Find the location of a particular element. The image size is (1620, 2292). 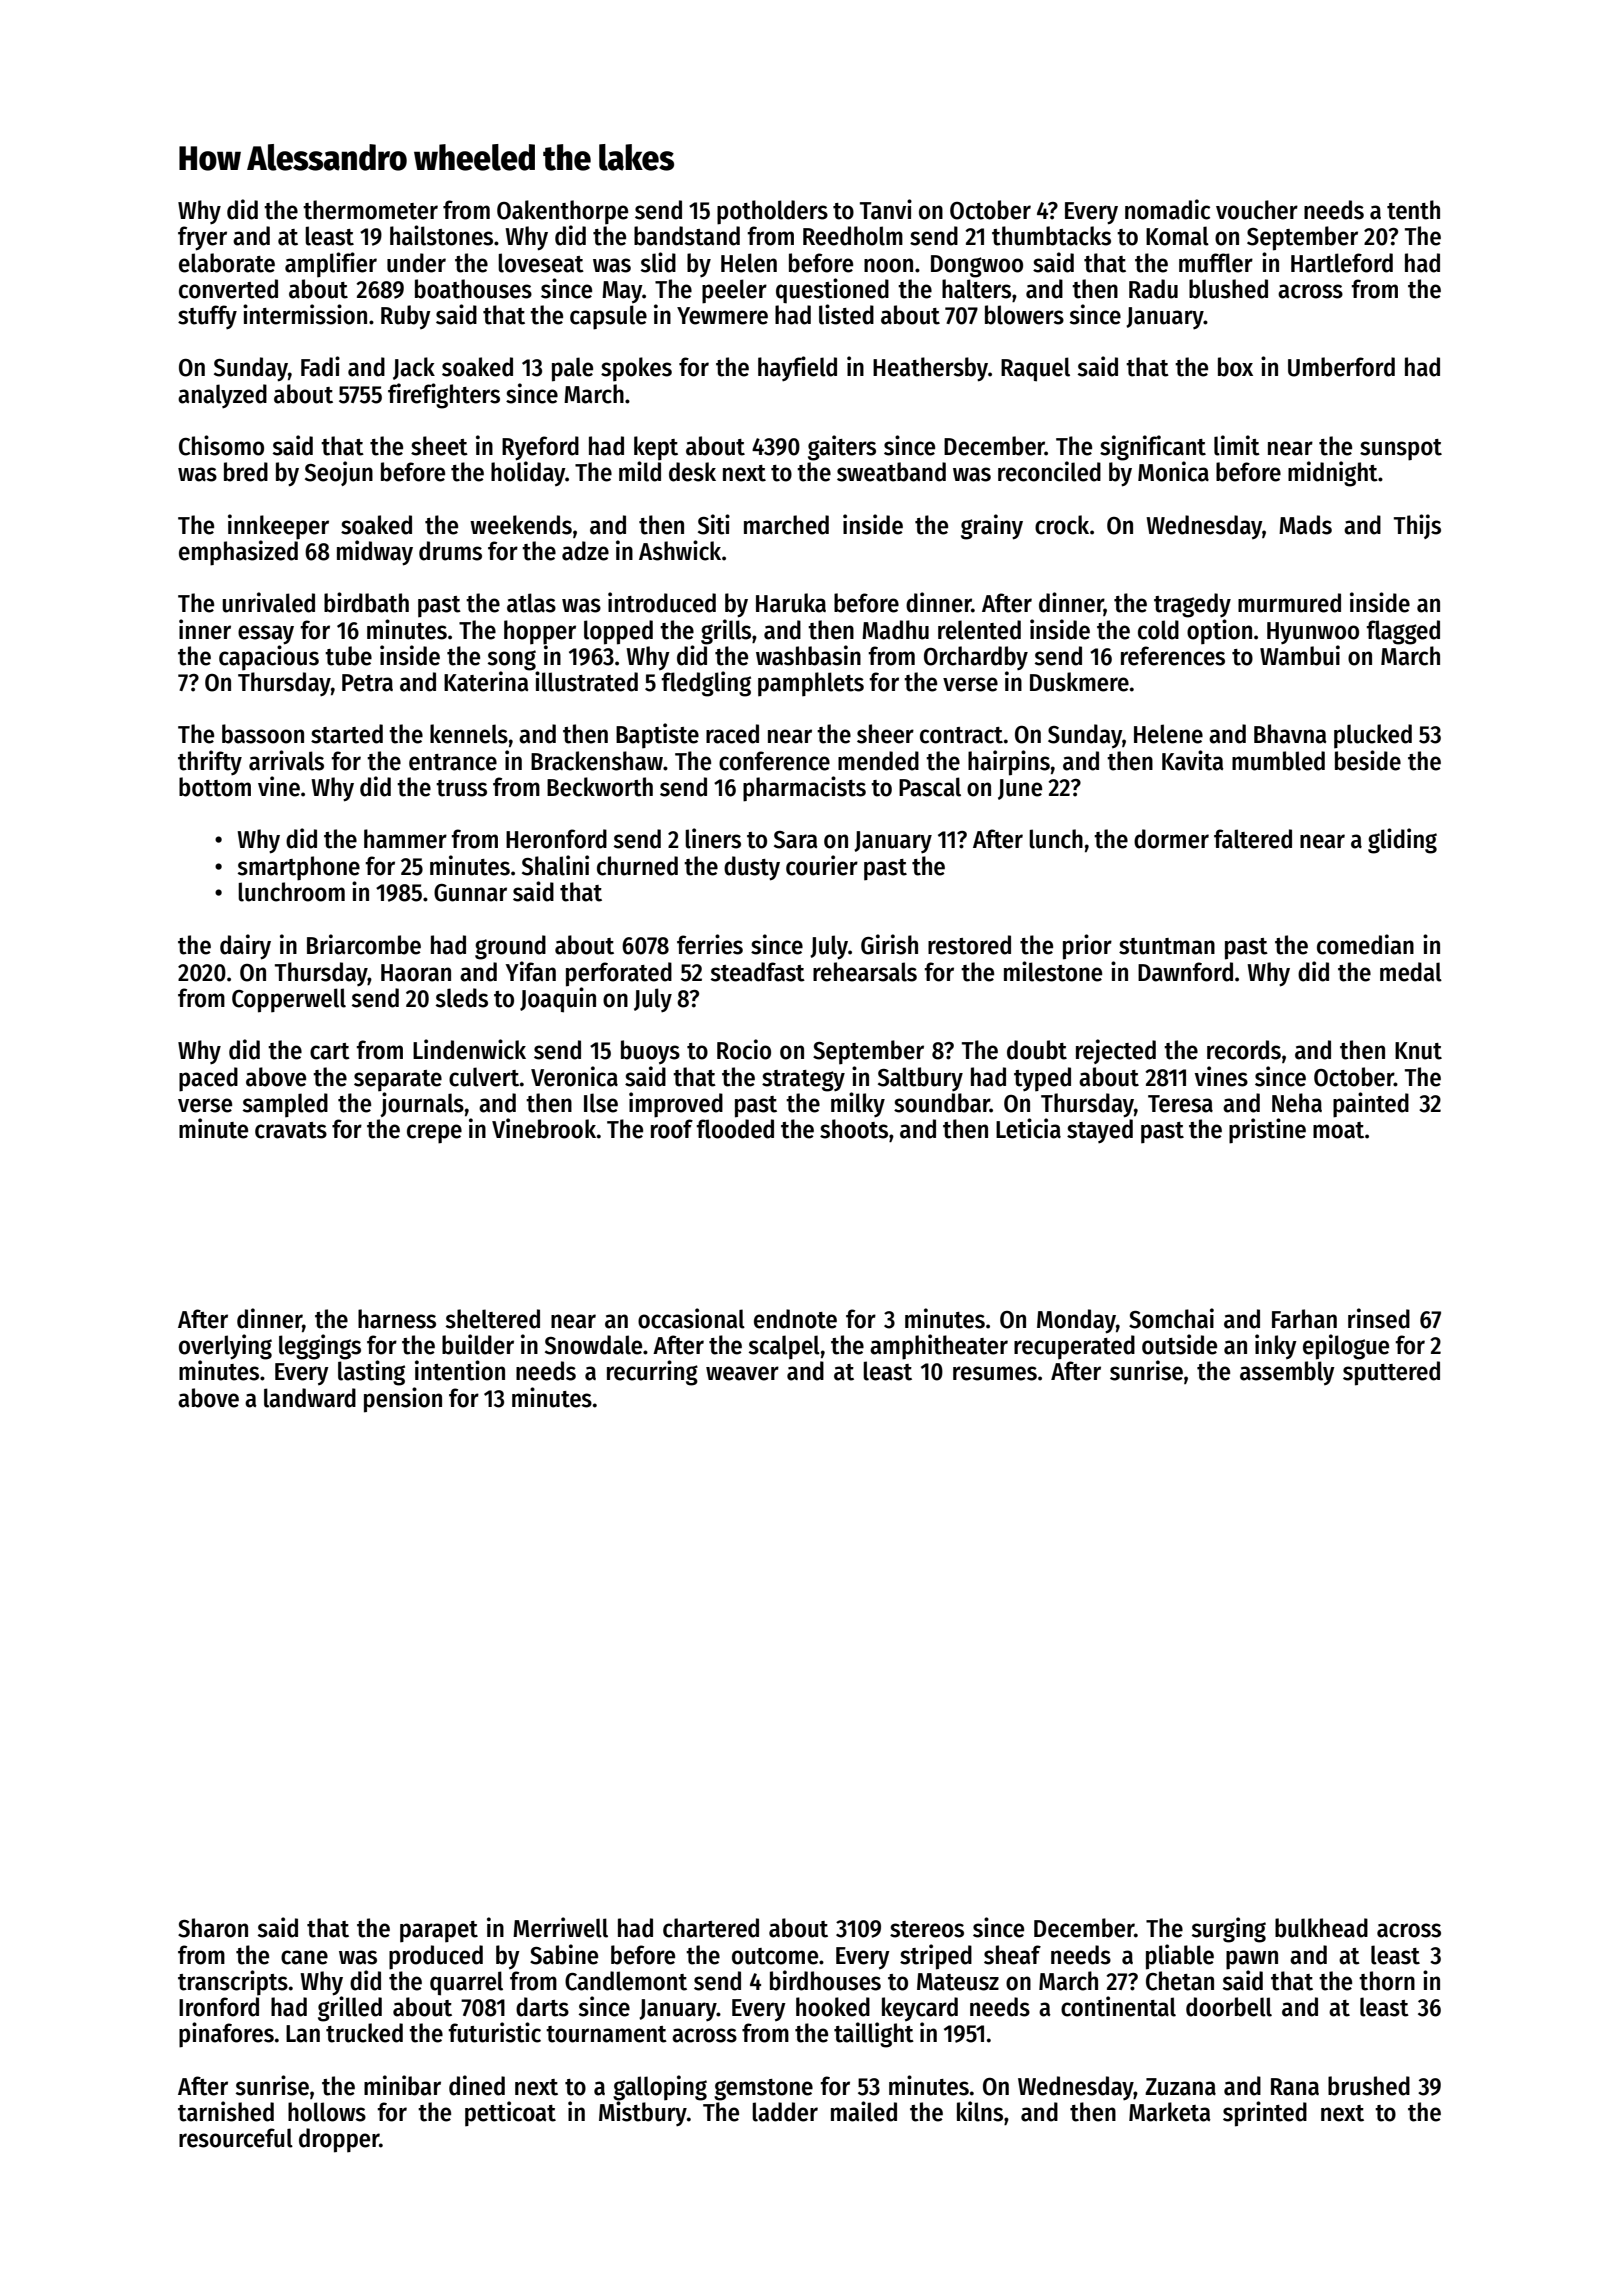

converted is located at coordinates (228, 289).
